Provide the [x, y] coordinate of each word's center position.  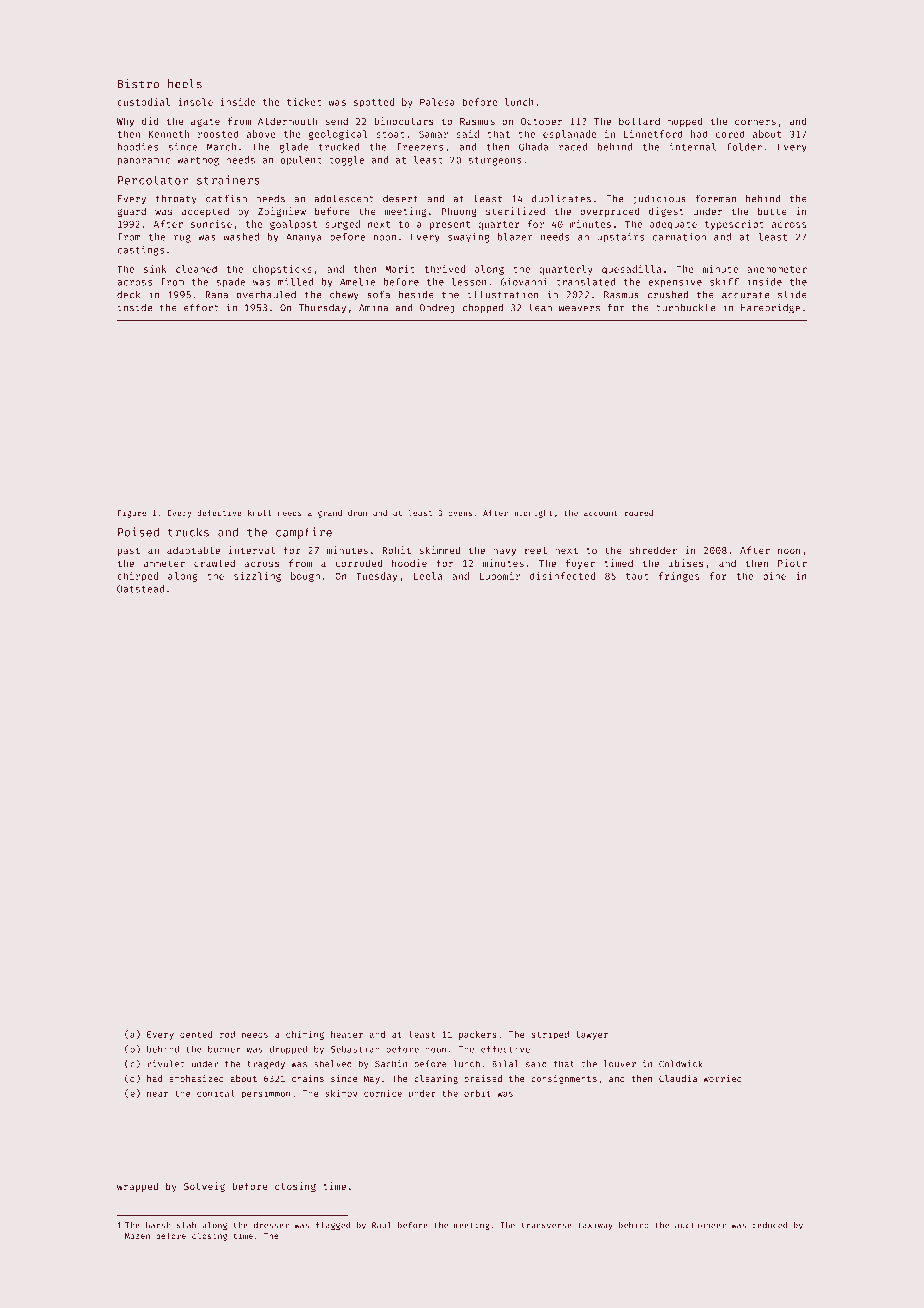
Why [125, 122]
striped [550, 1035]
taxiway [595, 1226]
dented [196, 1034]
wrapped [137, 1187]
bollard [639, 121]
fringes [679, 577]
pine [774, 577]
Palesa [437, 102]
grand [330, 514]
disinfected [562, 576]
